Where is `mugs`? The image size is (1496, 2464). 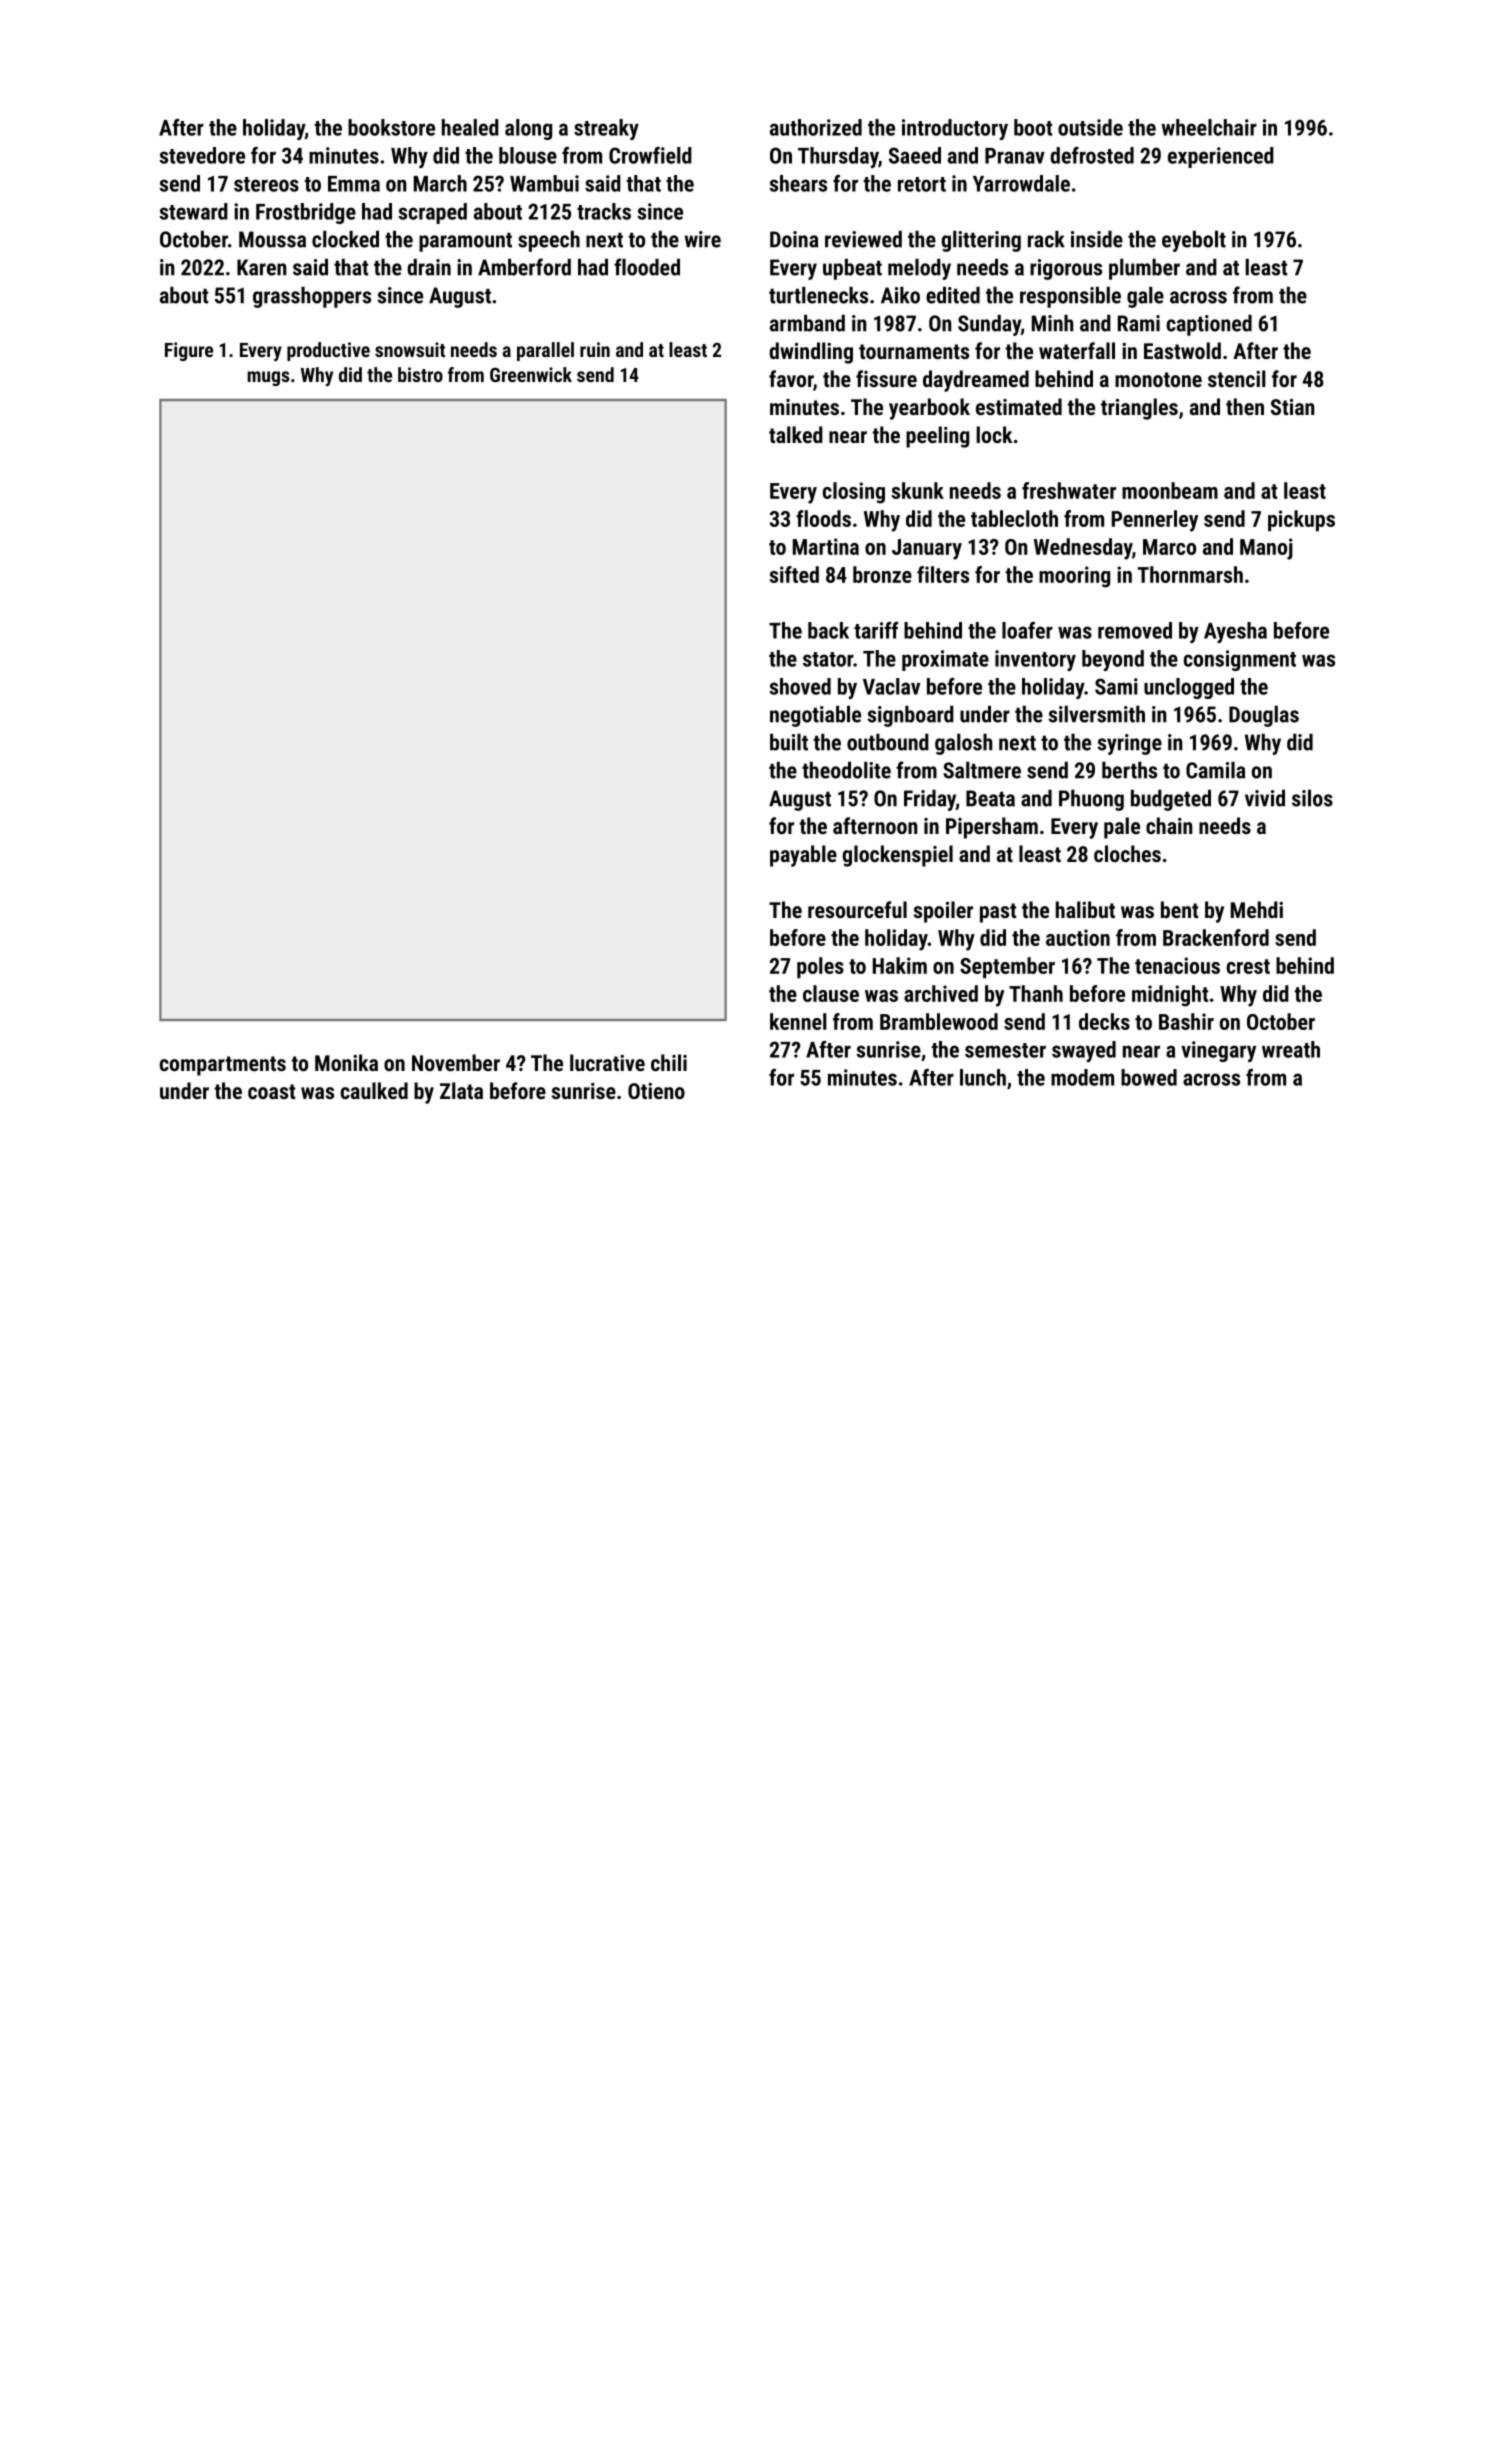 mugs is located at coordinates (268, 378).
